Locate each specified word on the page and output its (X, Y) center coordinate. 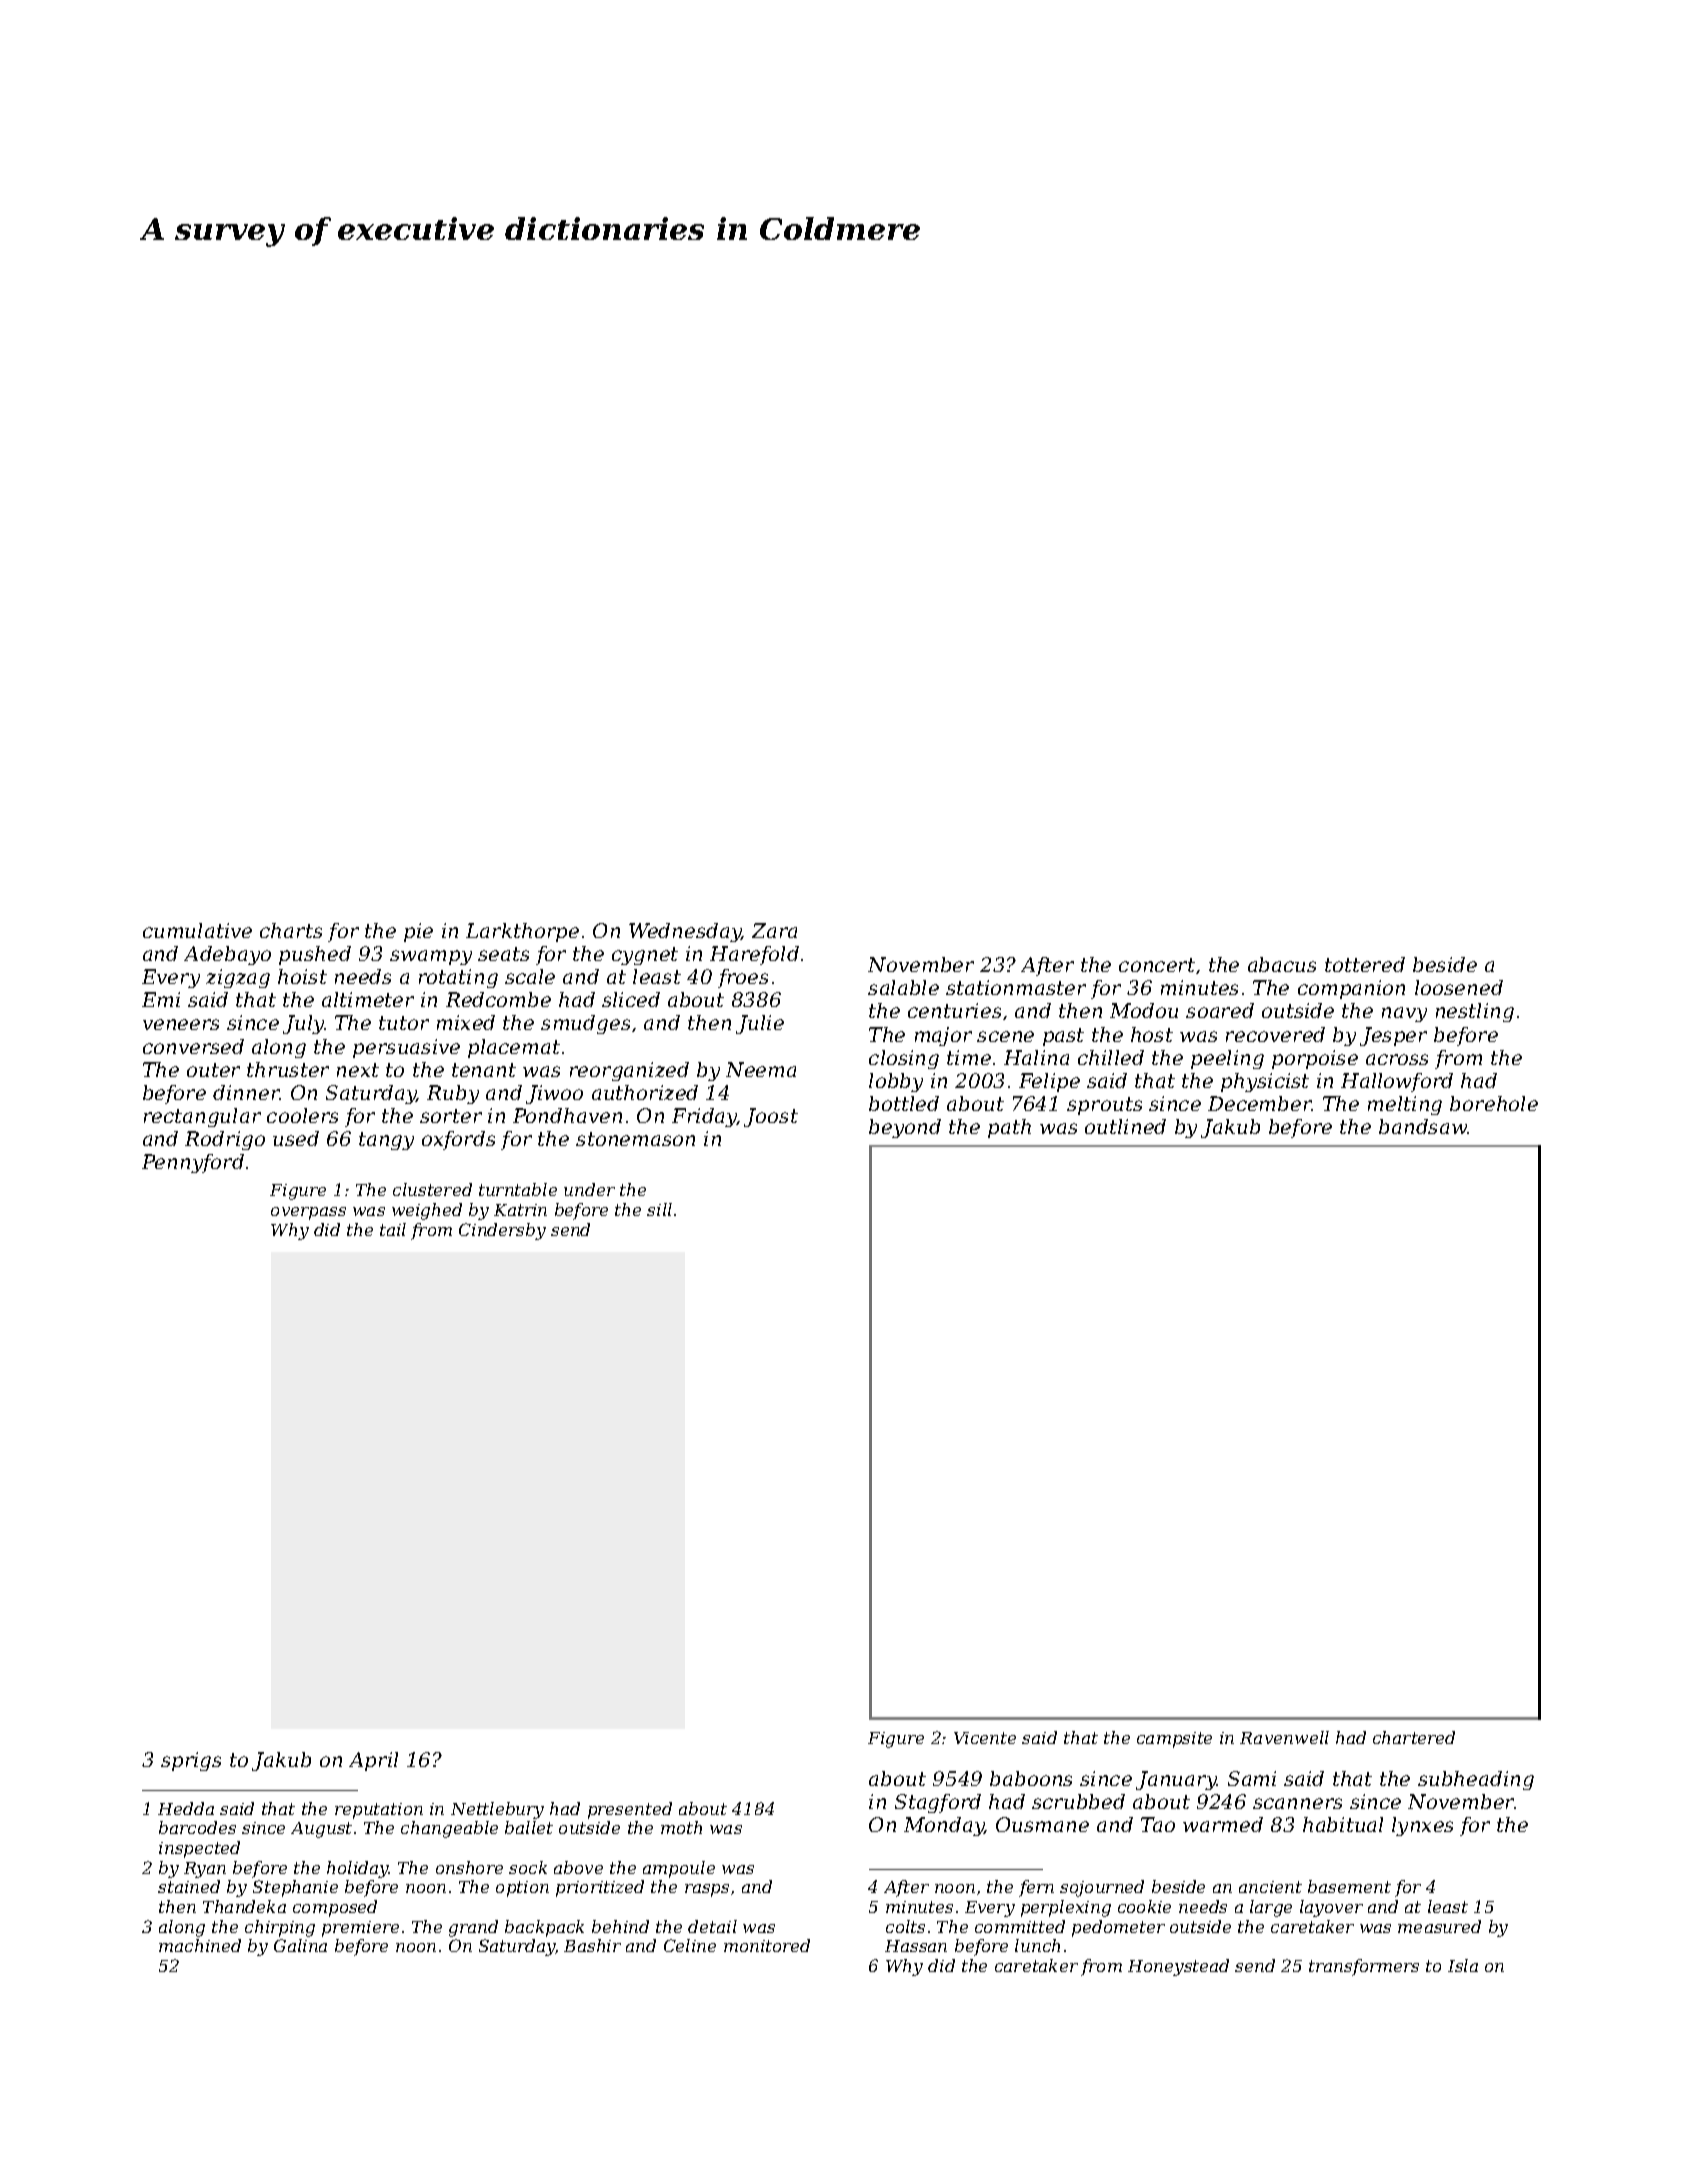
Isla (1463, 1965)
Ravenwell (1284, 1737)
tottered (1365, 964)
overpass (308, 1213)
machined (200, 1945)
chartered (1414, 1737)
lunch (1037, 1945)
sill (659, 1209)
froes (743, 978)
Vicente (985, 1738)
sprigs (191, 1761)
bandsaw (1423, 1126)
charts (291, 930)
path (1009, 1128)
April (373, 1761)
